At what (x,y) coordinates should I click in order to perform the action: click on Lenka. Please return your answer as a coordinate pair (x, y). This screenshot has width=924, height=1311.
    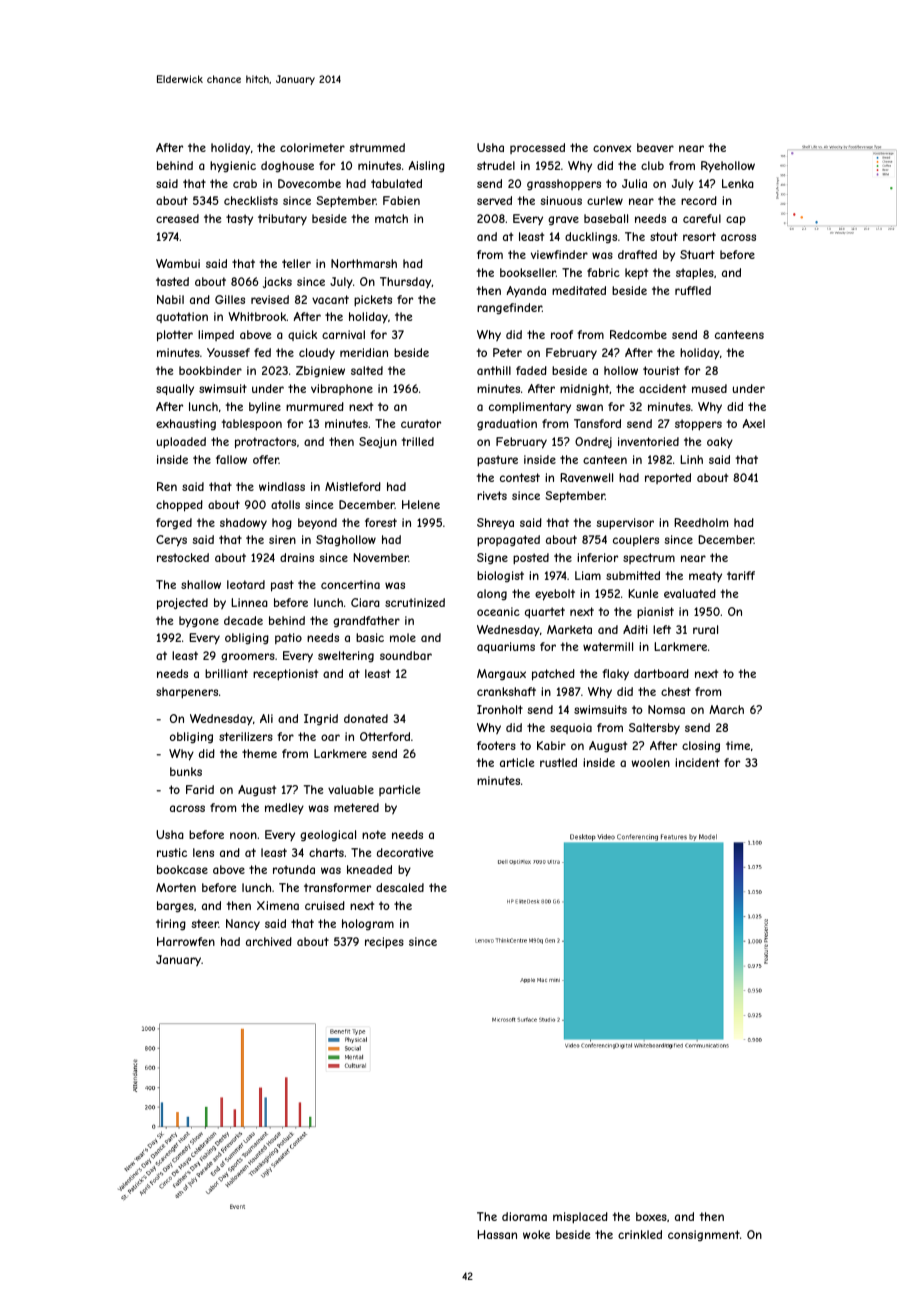
    Looking at the image, I should click on (738, 183).
